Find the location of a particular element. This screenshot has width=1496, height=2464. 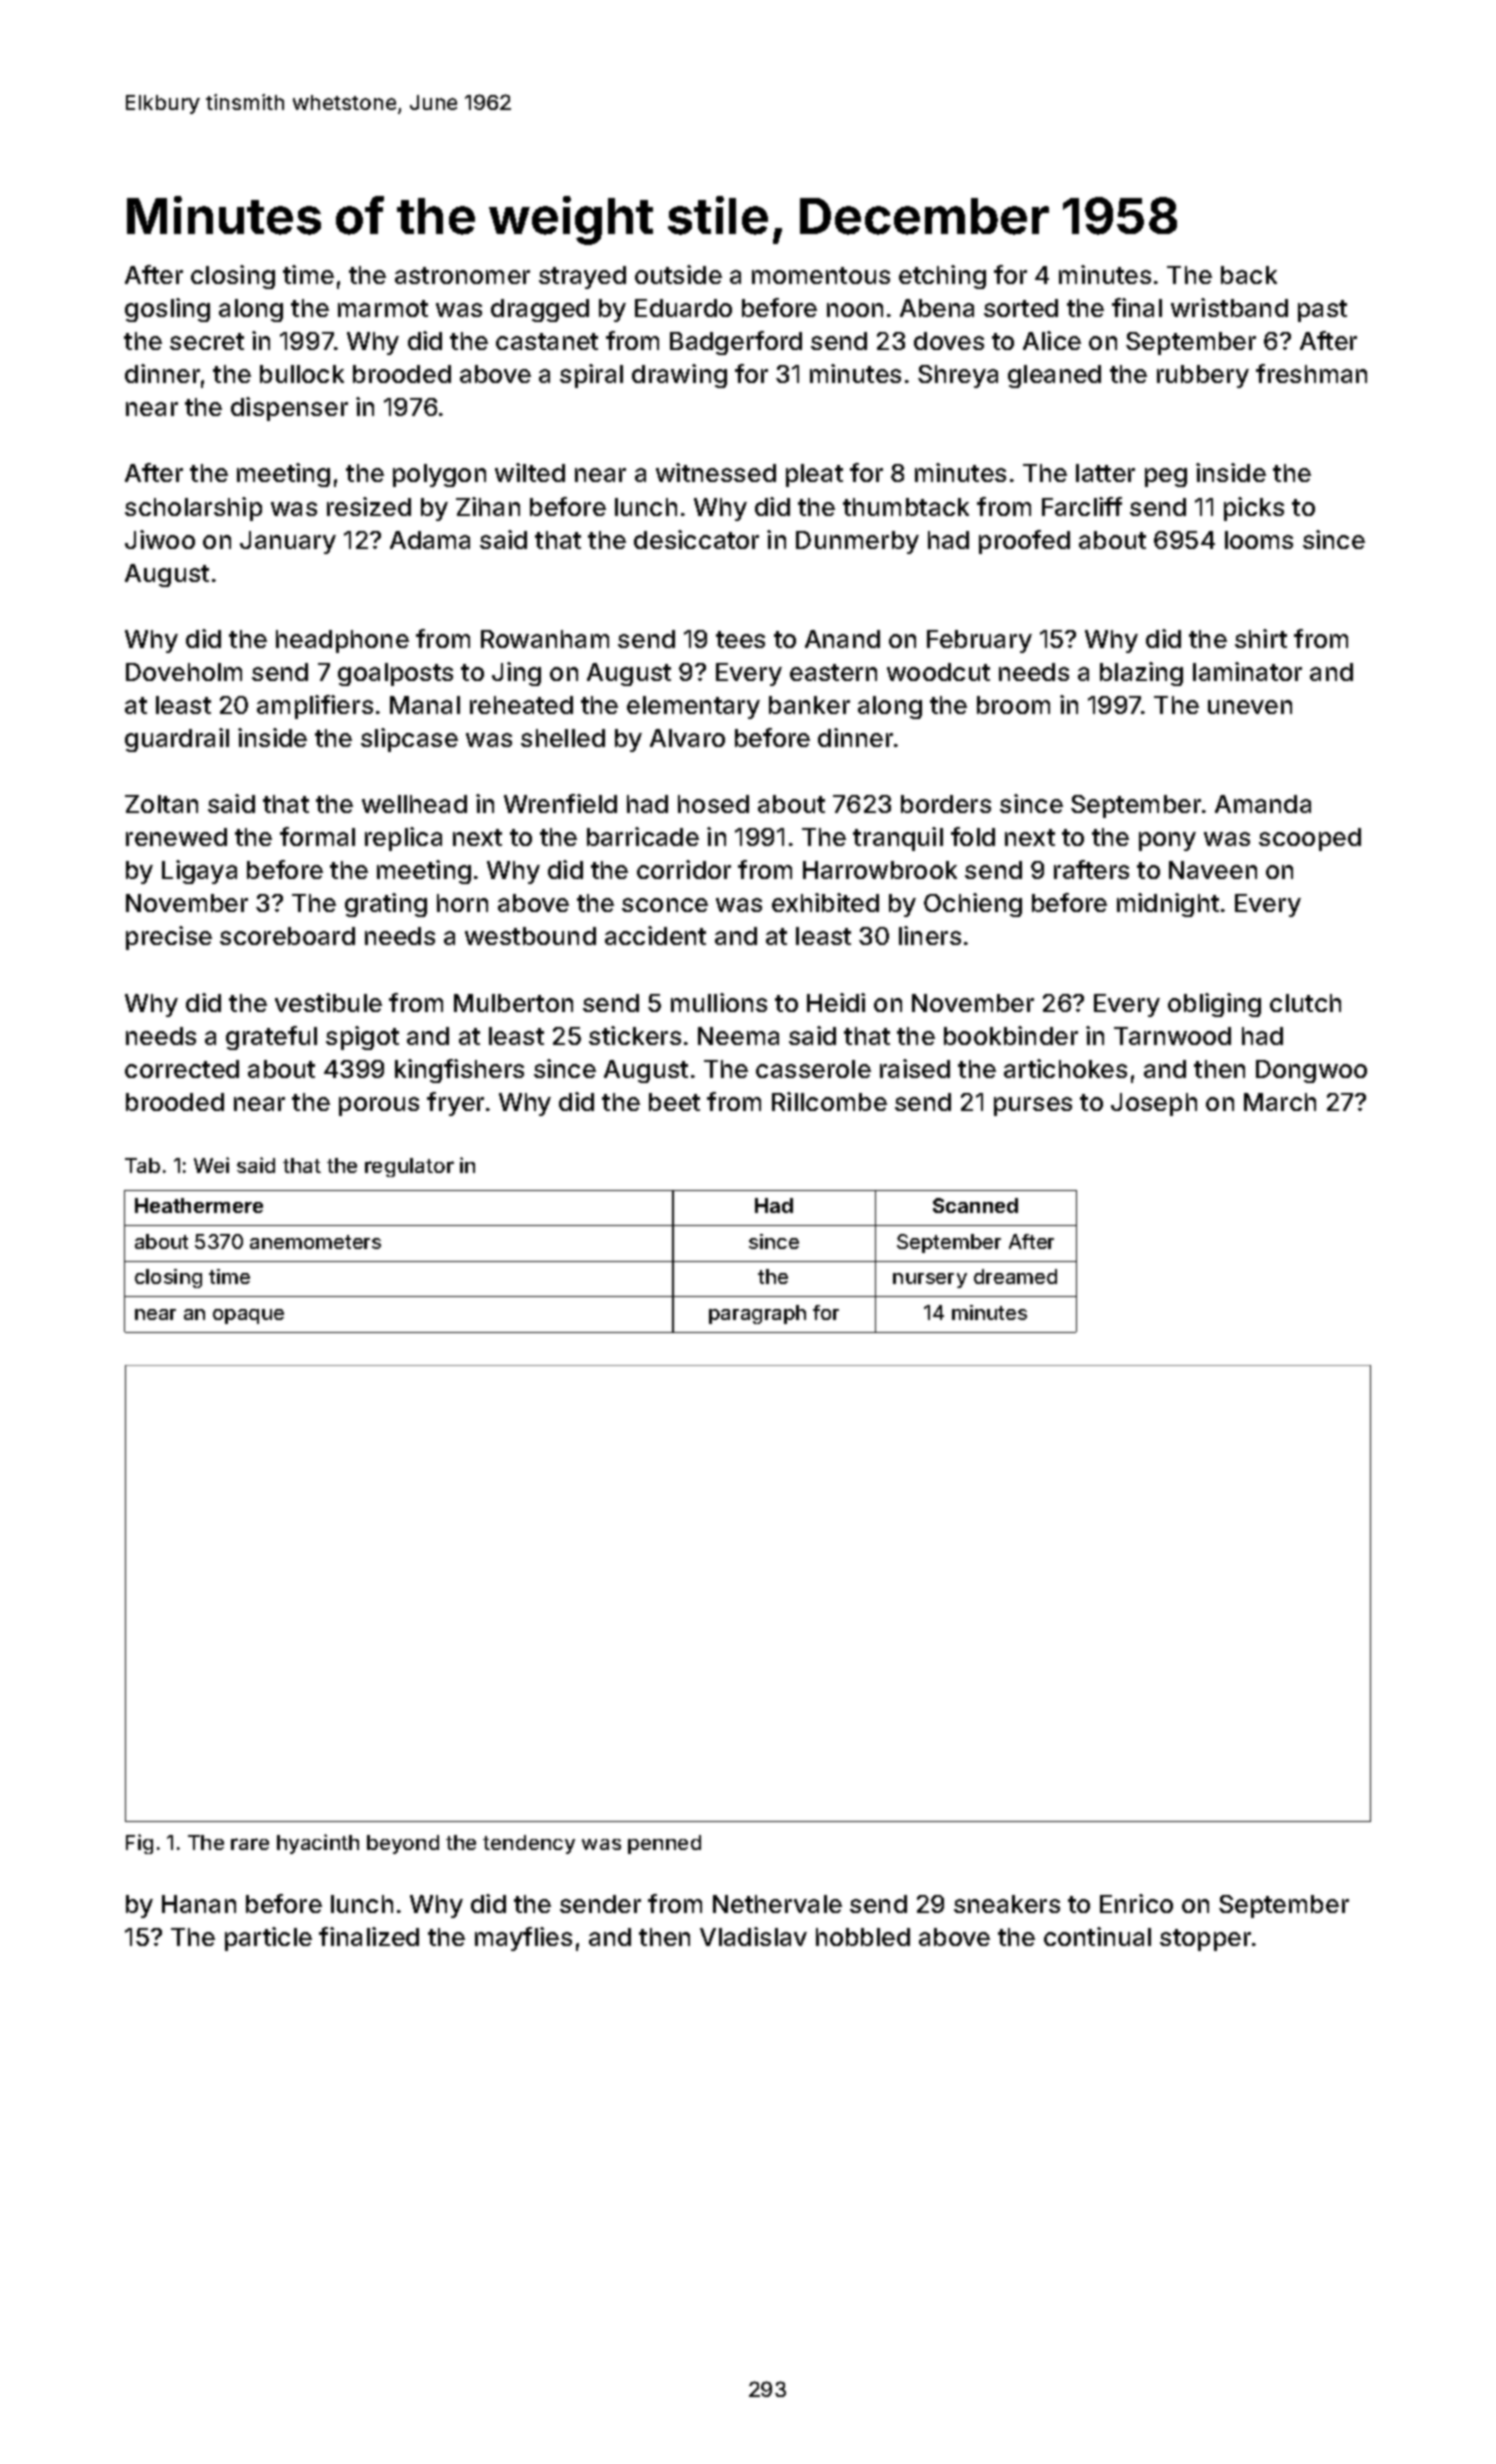

stopper is located at coordinates (1205, 1940).
